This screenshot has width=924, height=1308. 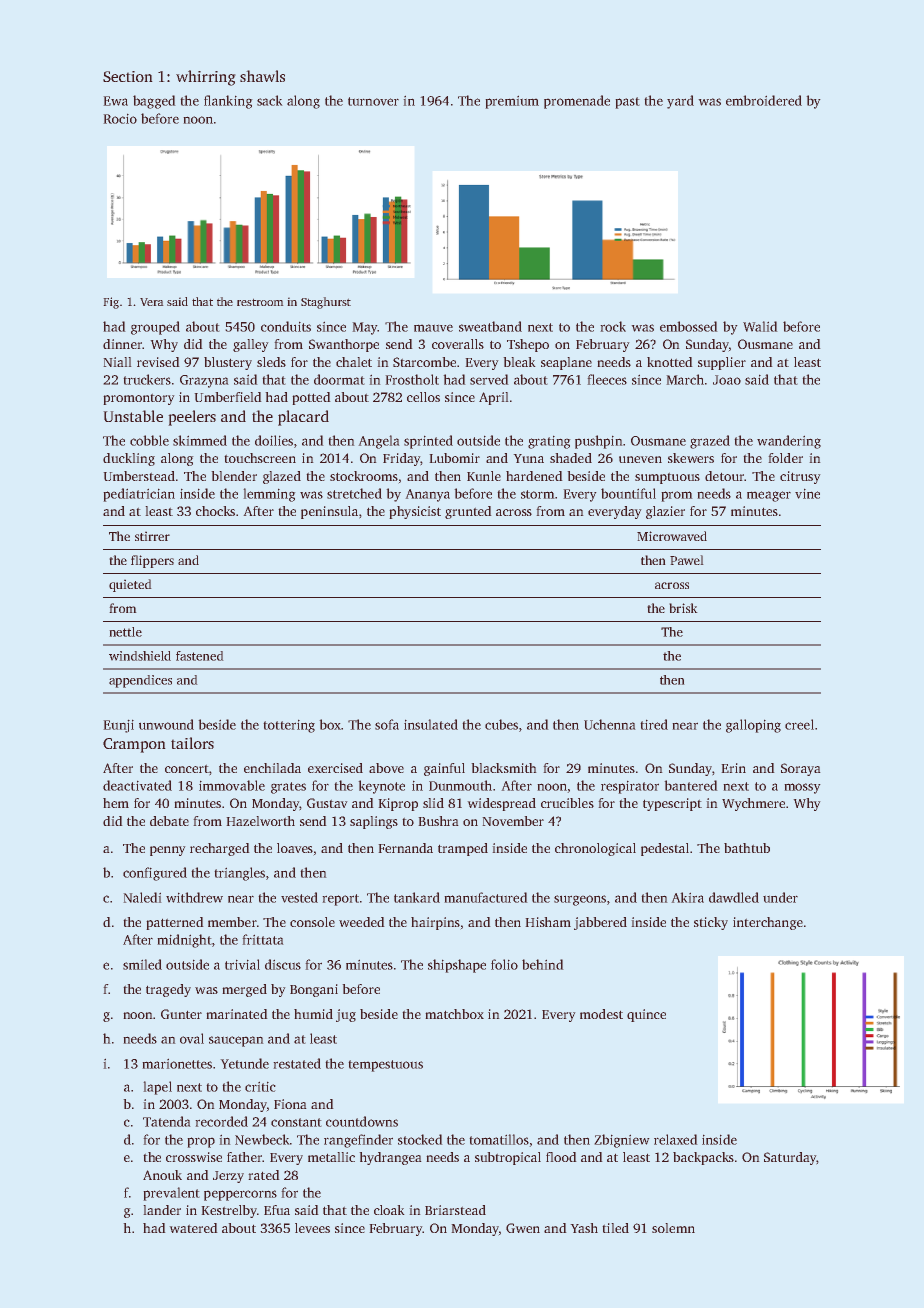 What do you see at coordinates (786, 458) in the screenshot?
I see `folder` at bounding box center [786, 458].
